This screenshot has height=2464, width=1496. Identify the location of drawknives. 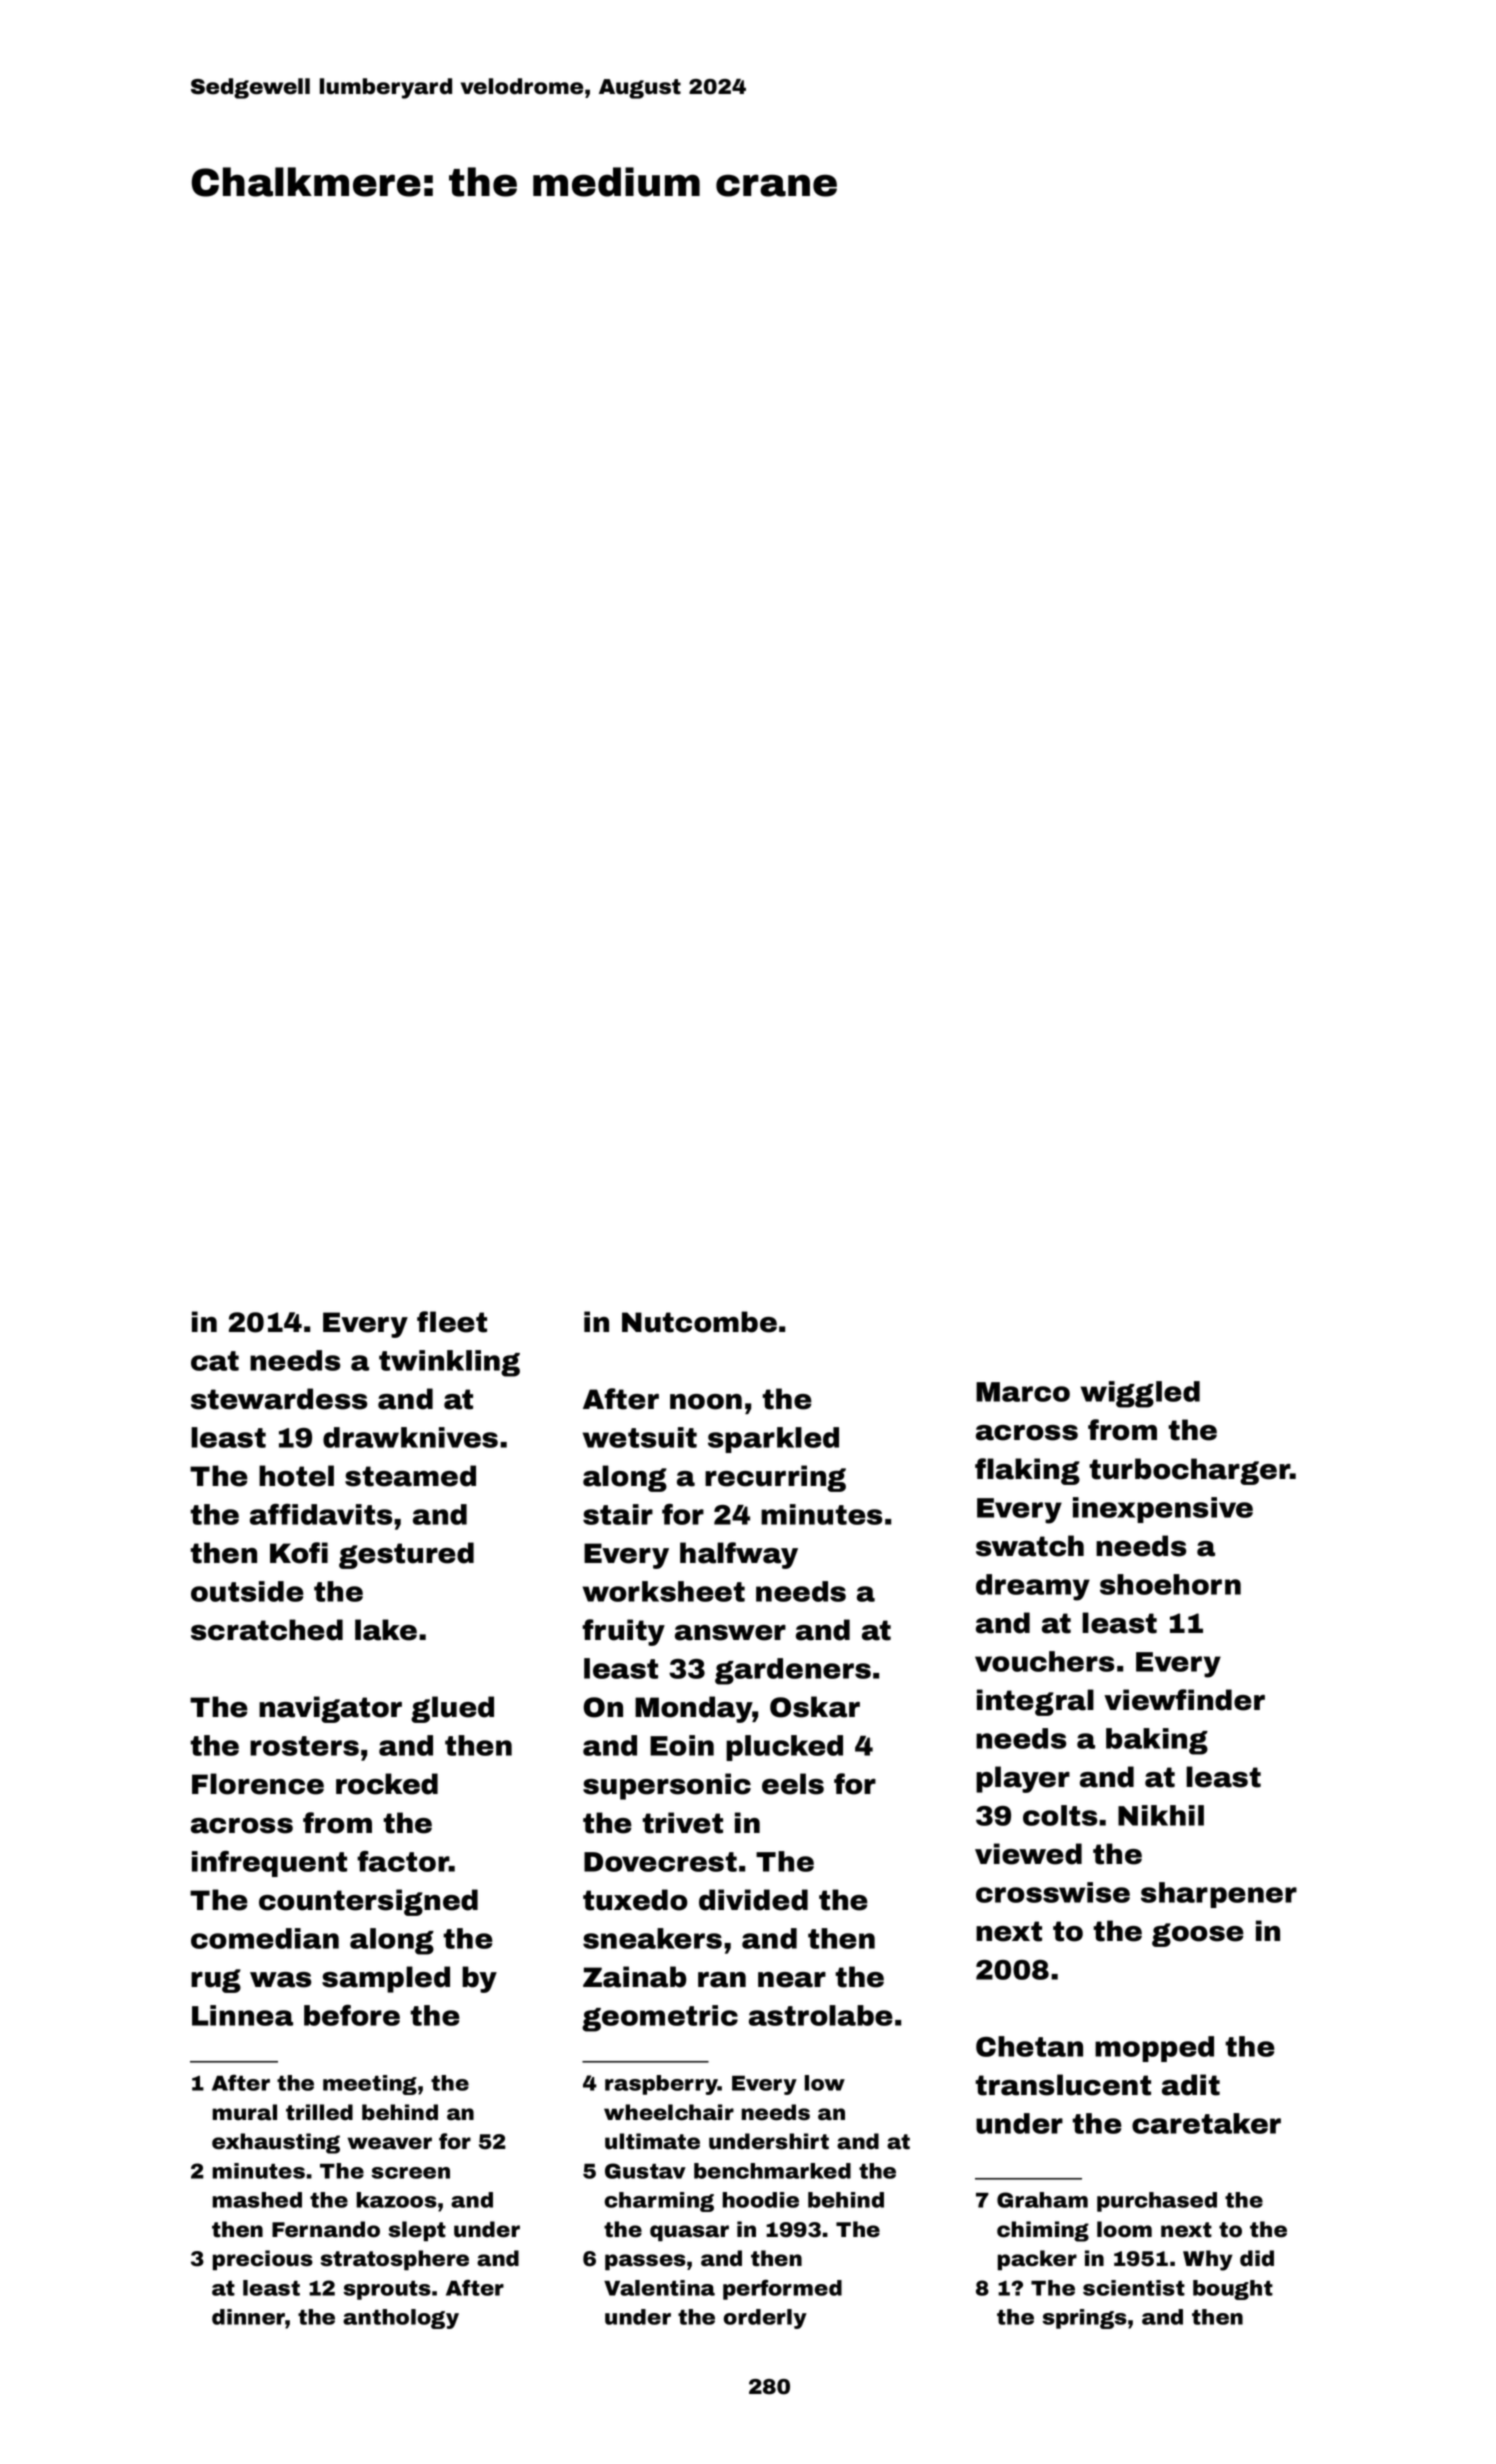
(410, 1437).
